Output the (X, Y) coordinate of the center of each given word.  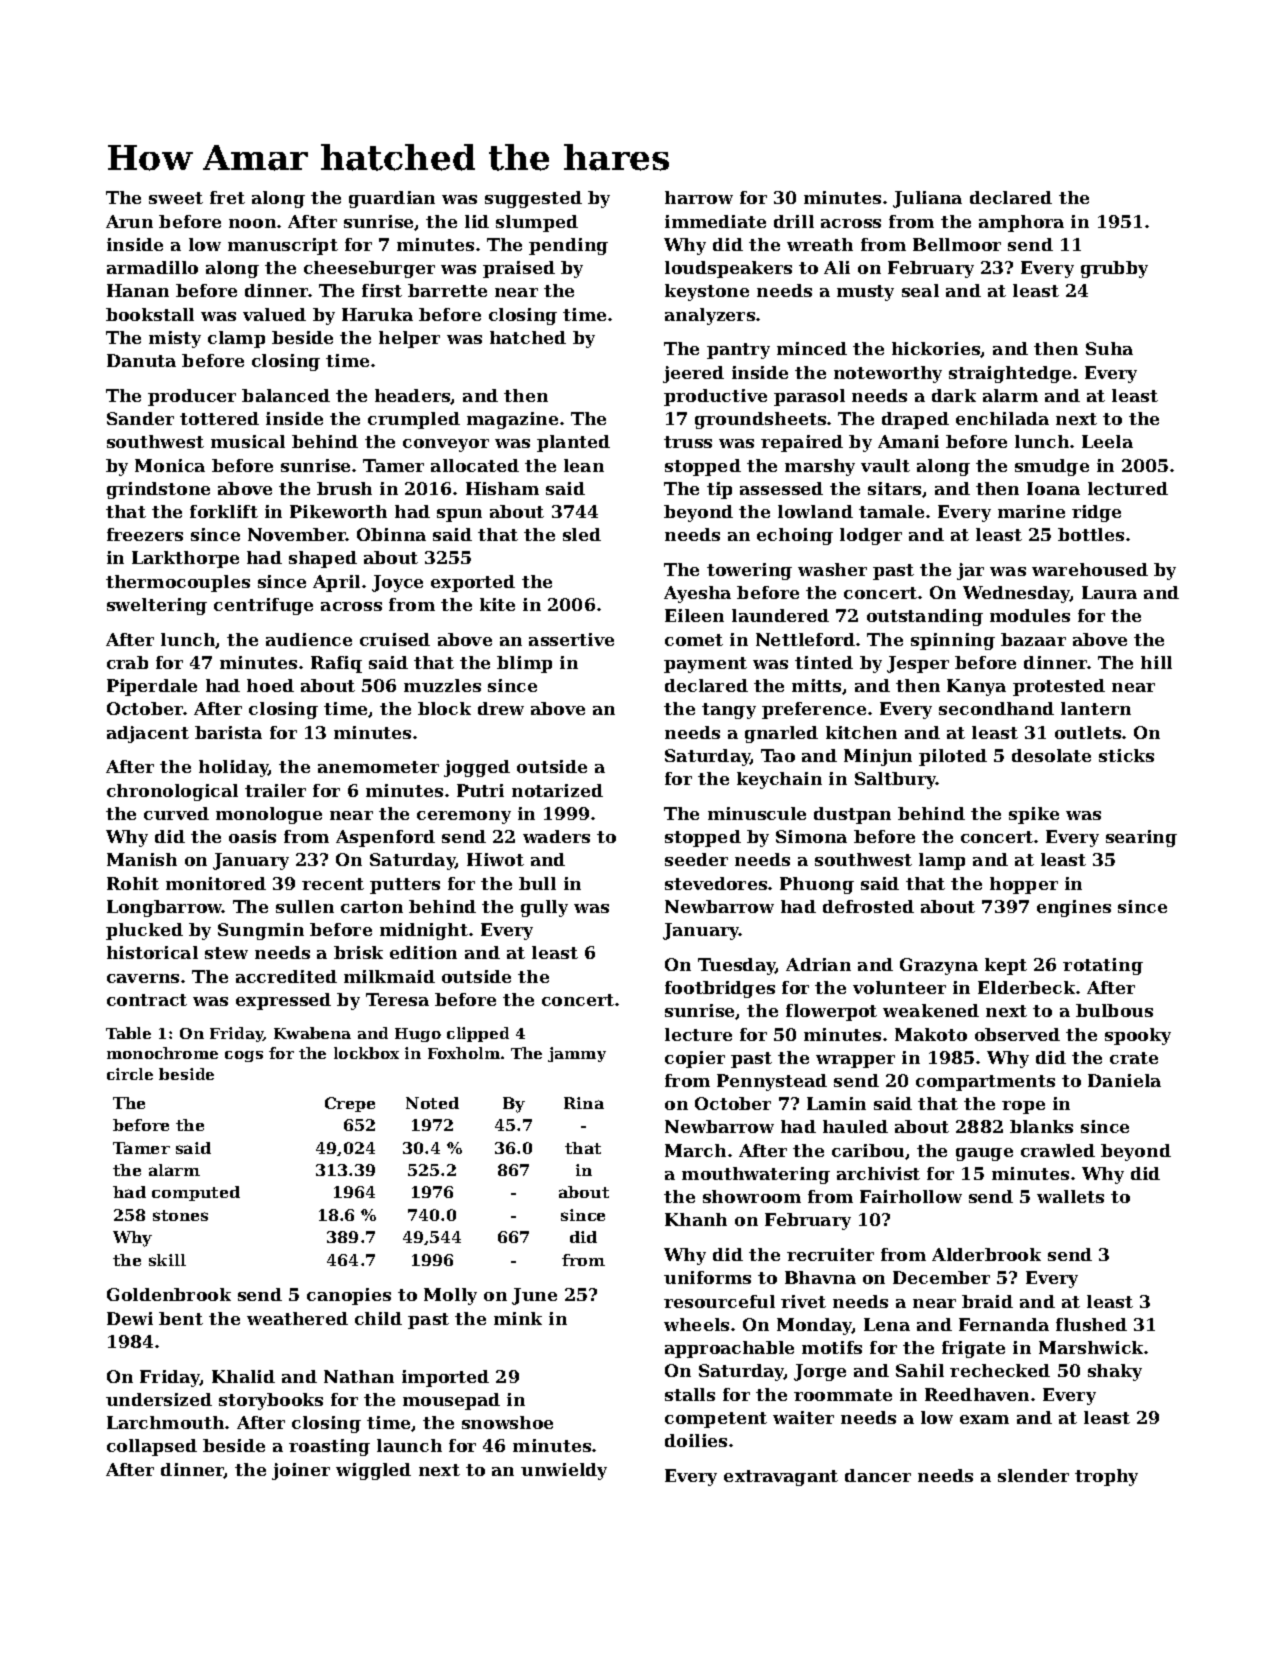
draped (915, 420)
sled (582, 534)
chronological (172, 792)
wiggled (373, 1471)
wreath (820, 244)
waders (556, 836)
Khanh (696, 1219)
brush (344, 488)
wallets (1070, 1196)
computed (196, 1193)
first (382, 290)
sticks (1126, 755)
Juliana (927, 199)
